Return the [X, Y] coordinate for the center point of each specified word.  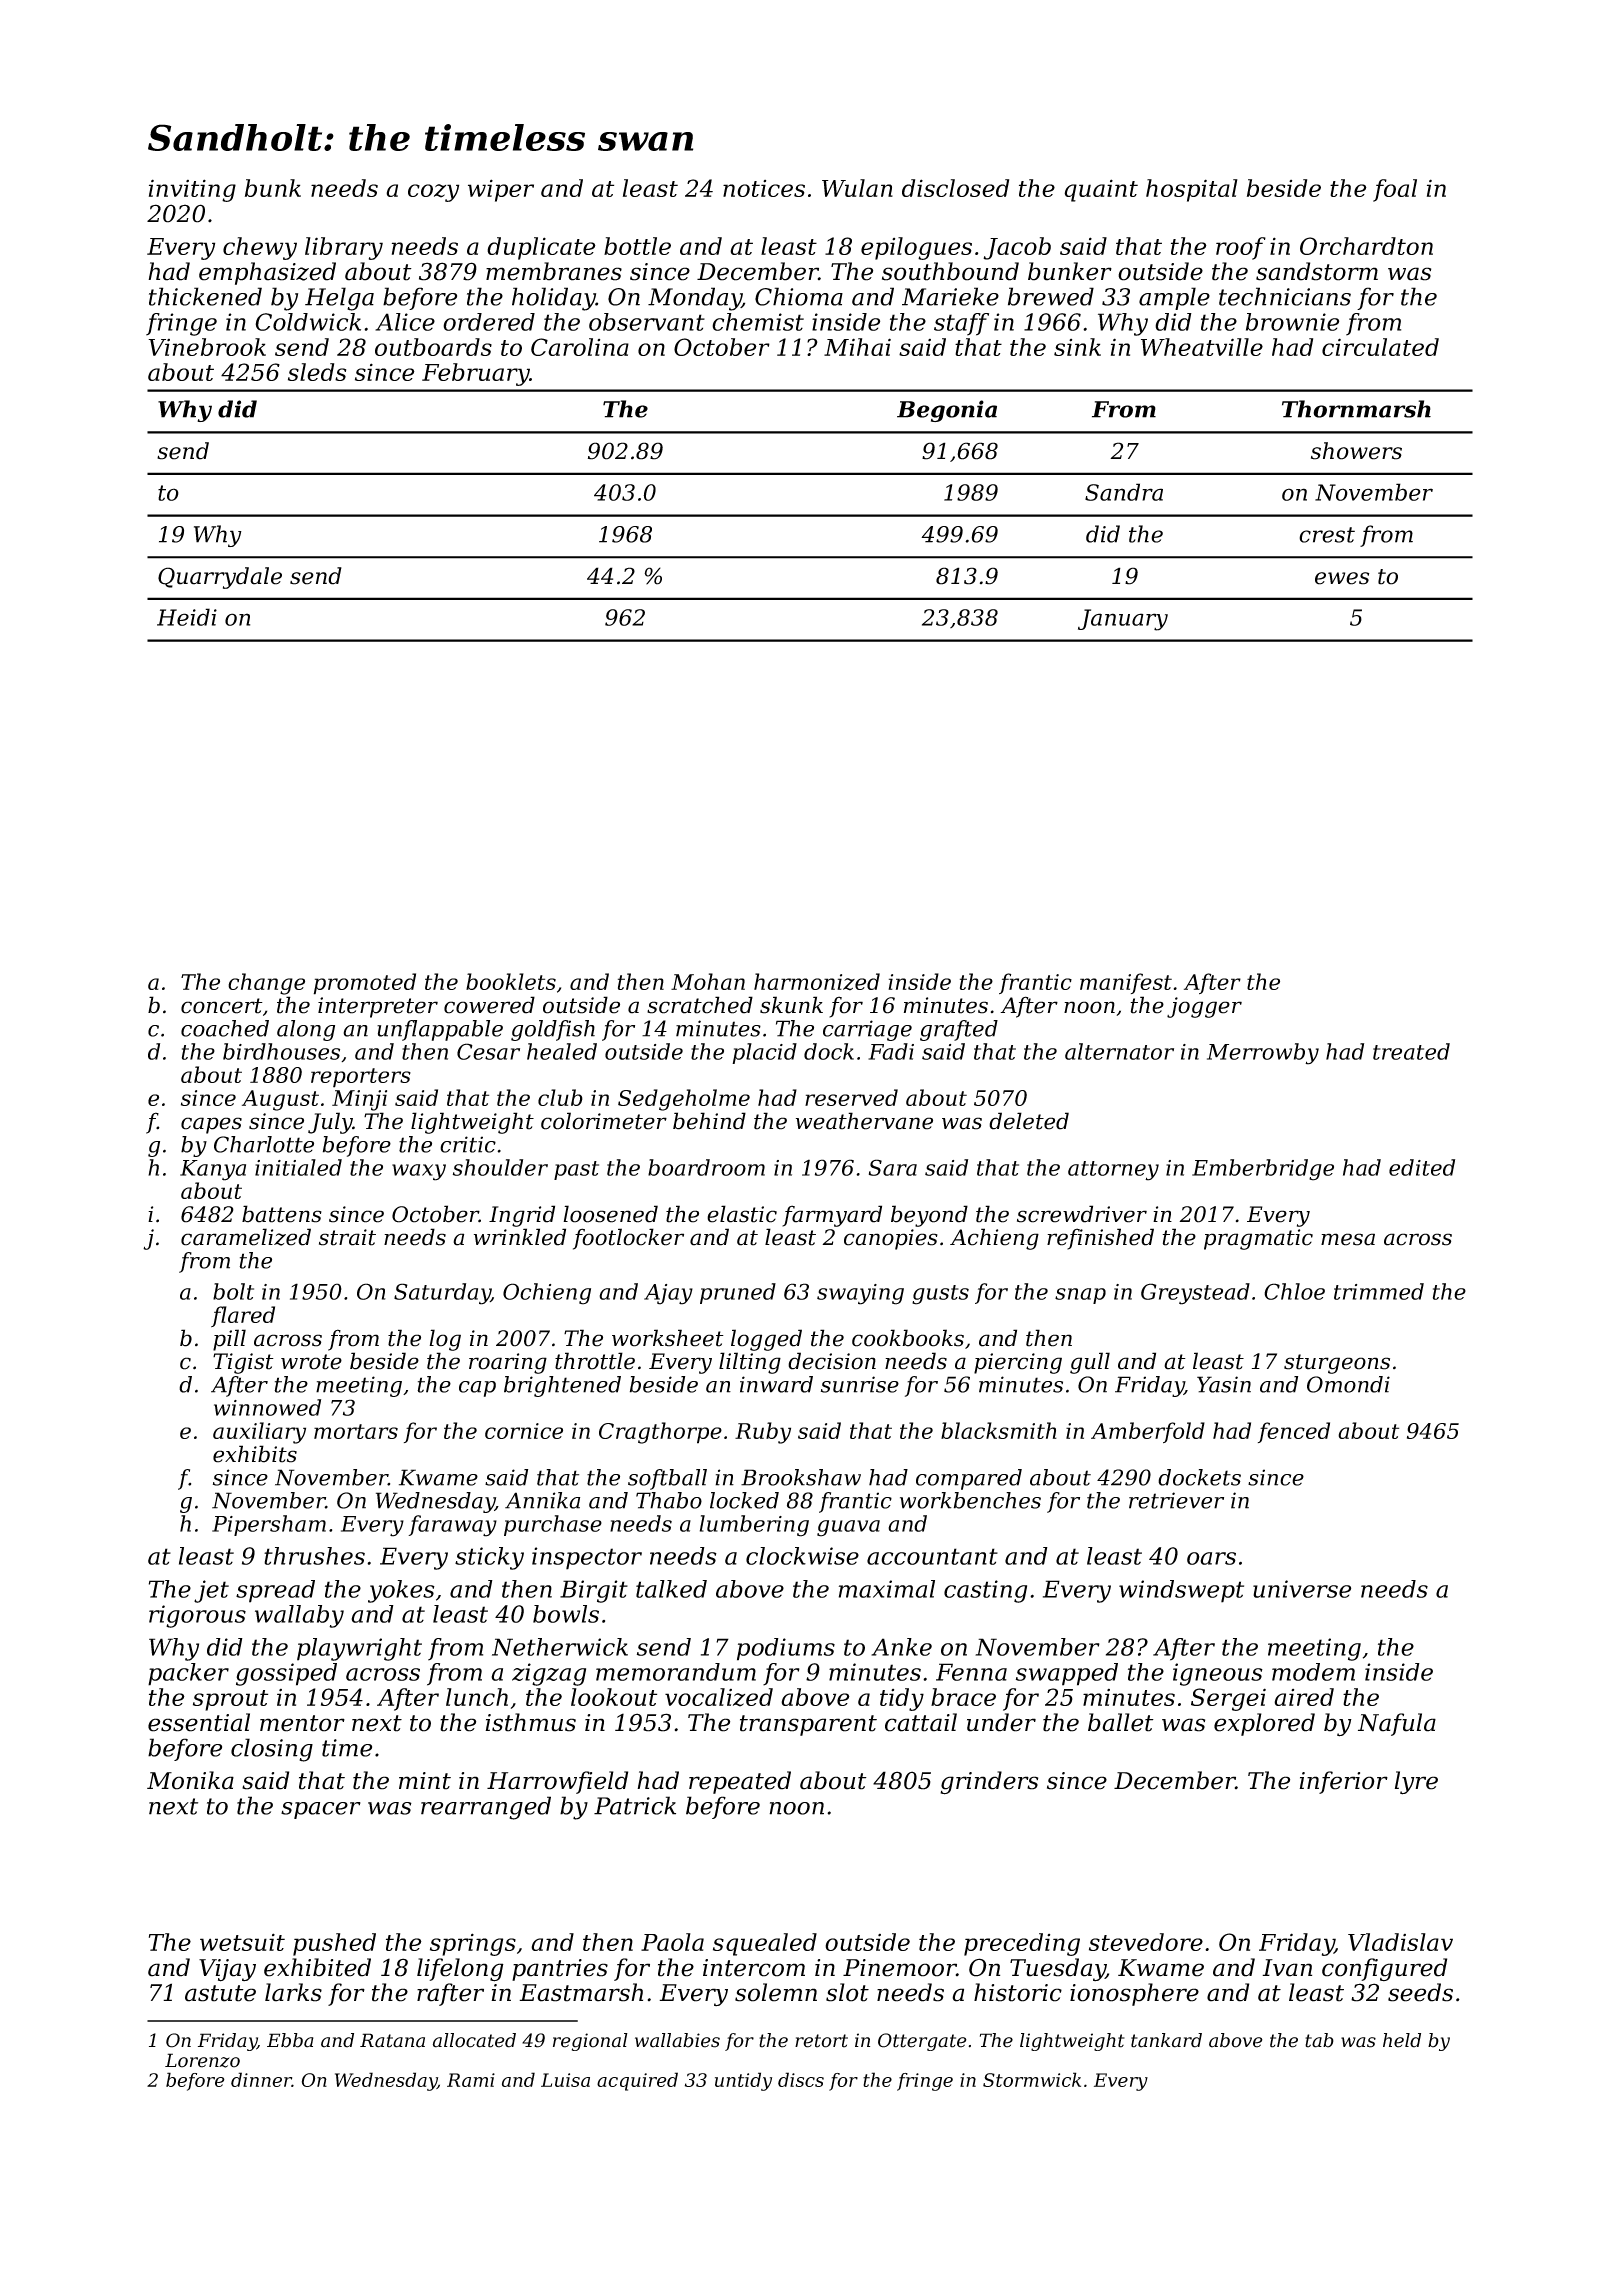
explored [1264, 1724]
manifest [1126, 983]
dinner [261, 2079]
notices [764, 188]
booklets [511, 981]
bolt [233, 1291]
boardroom [706, 1167]
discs [801, 2079]
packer [188, 1674]
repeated [740, 1782]
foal [1395, 190]
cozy [433, 193]
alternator [1119, 1051]
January [1123, 620]
